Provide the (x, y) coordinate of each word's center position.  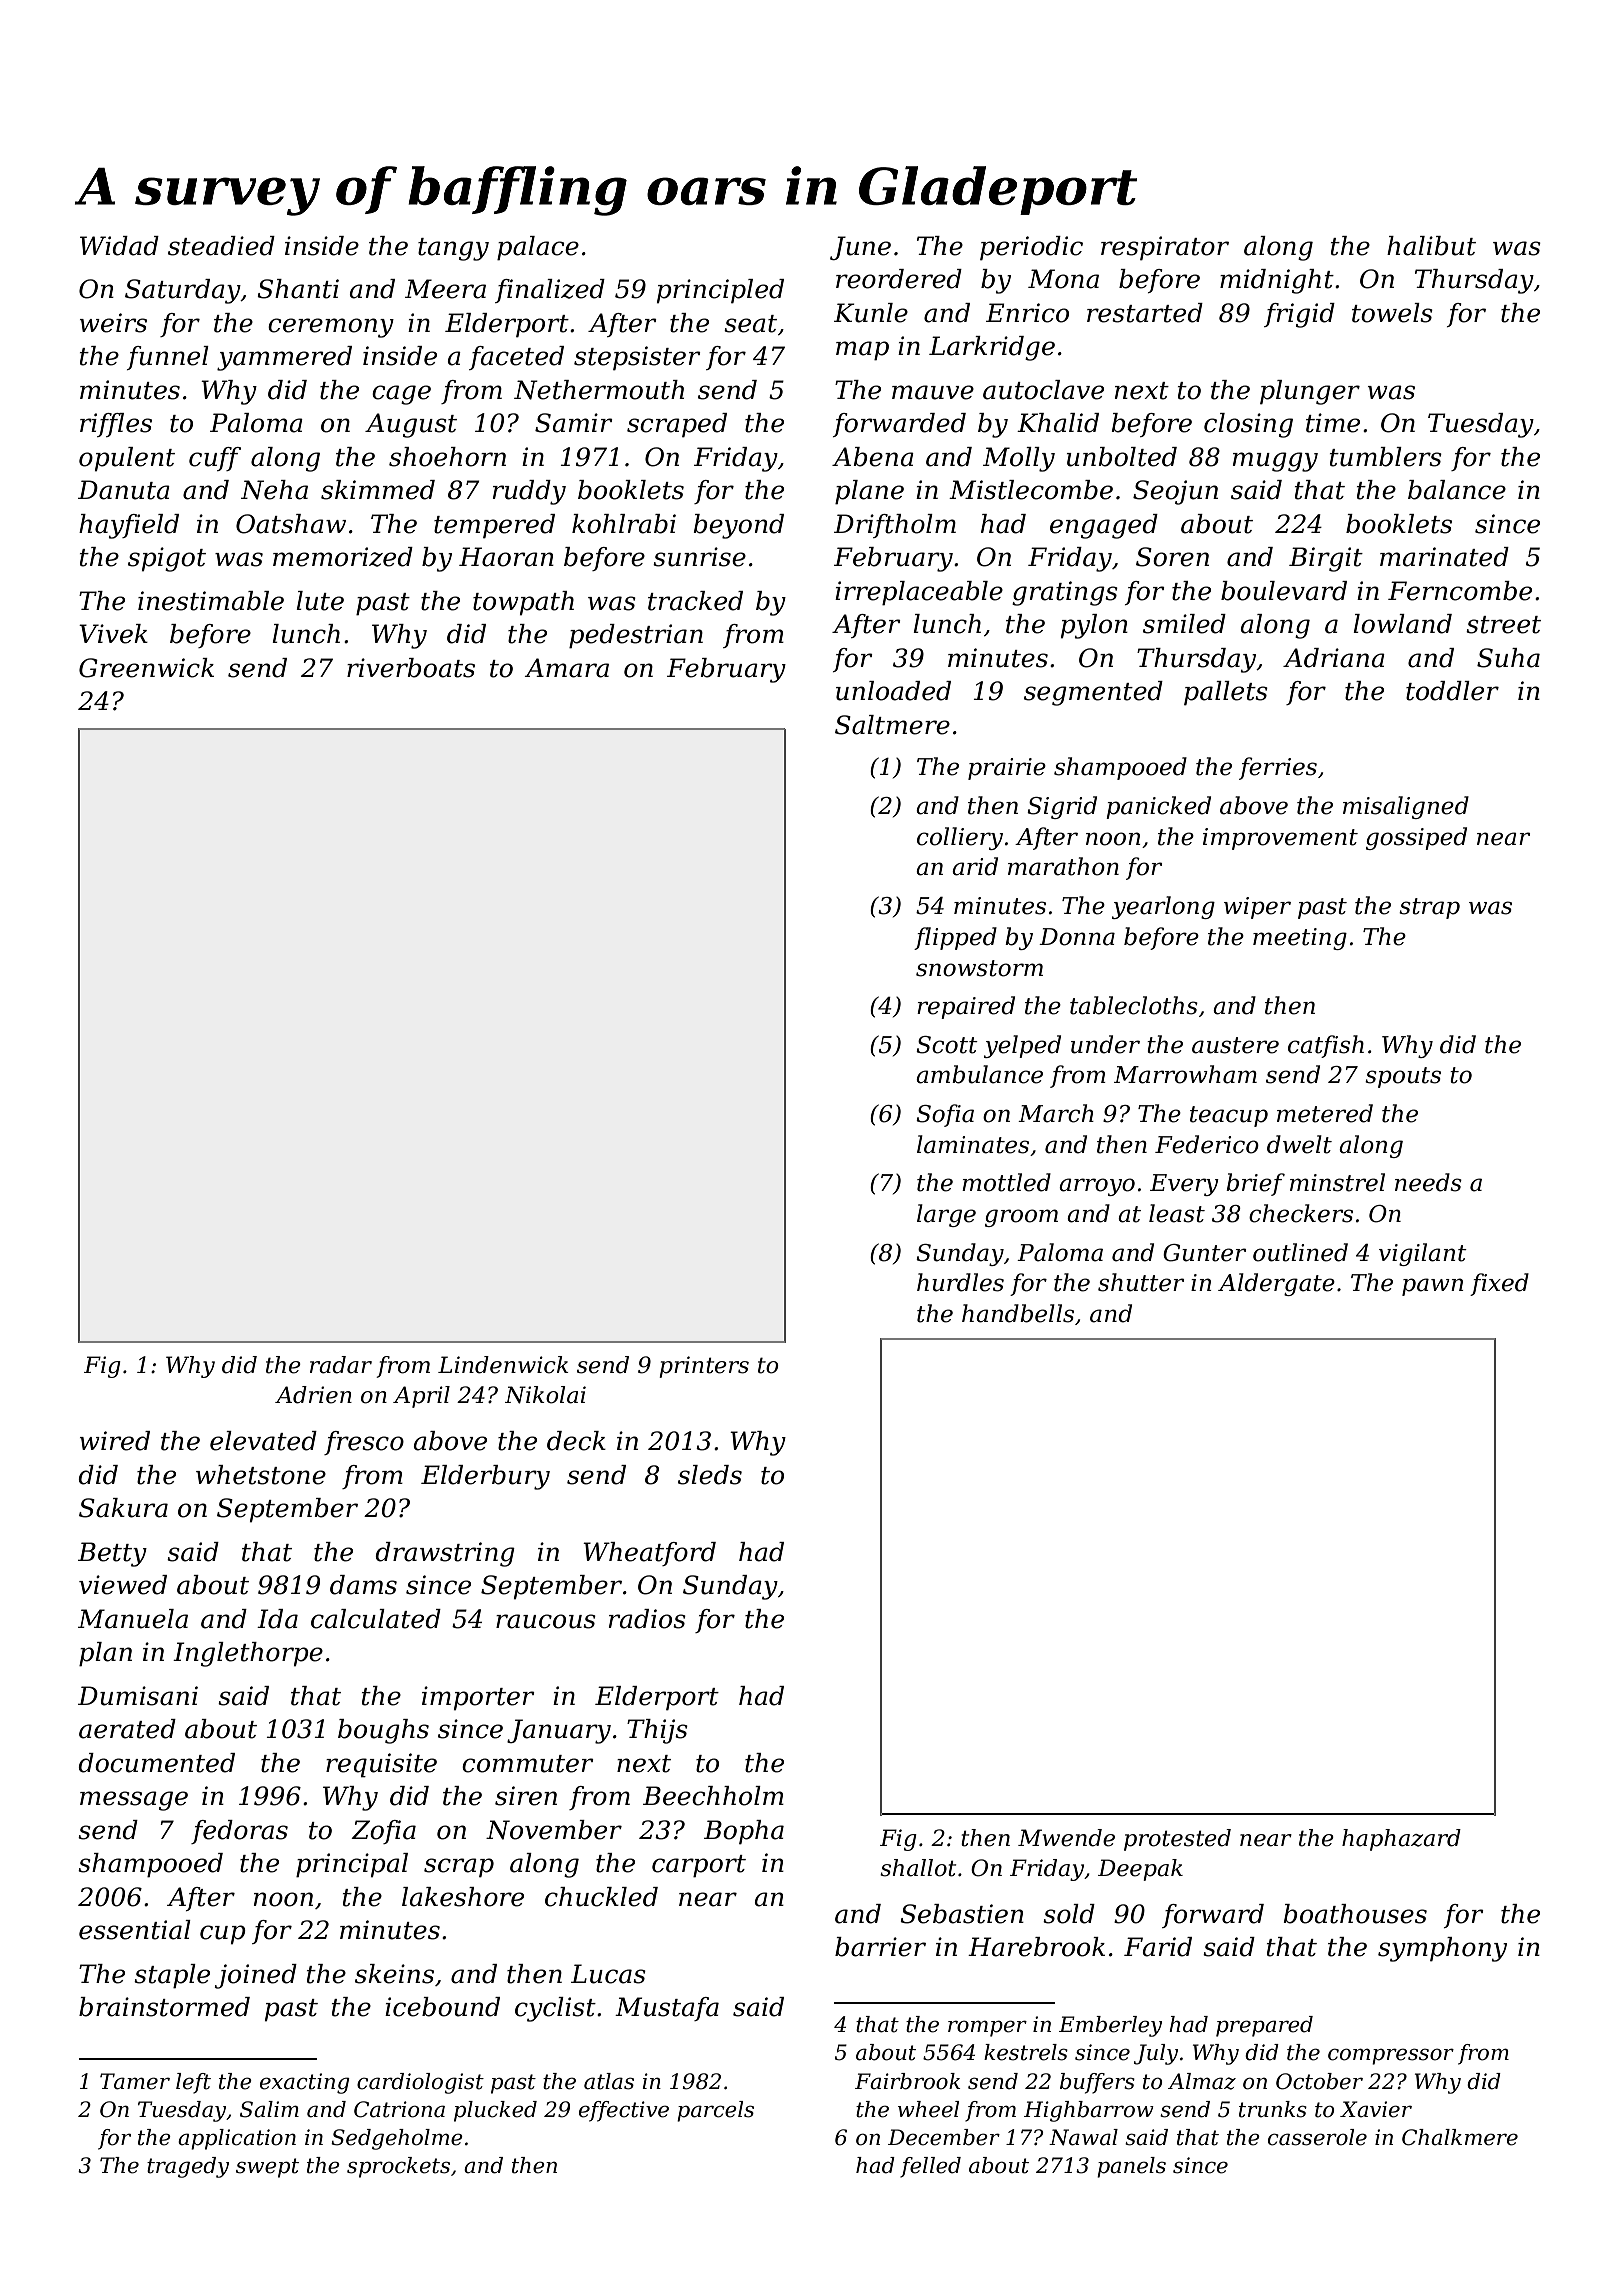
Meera (445, 289)
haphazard (1401, 1840)
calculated (376, 1619)
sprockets (398, 2167)
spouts (1403, 1077)
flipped (955, 938)
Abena (873, 457)
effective (624, 2111)
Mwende (1066, 1838)
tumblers (1386, 457)
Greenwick (146, 668)
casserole (1317, 2137)
